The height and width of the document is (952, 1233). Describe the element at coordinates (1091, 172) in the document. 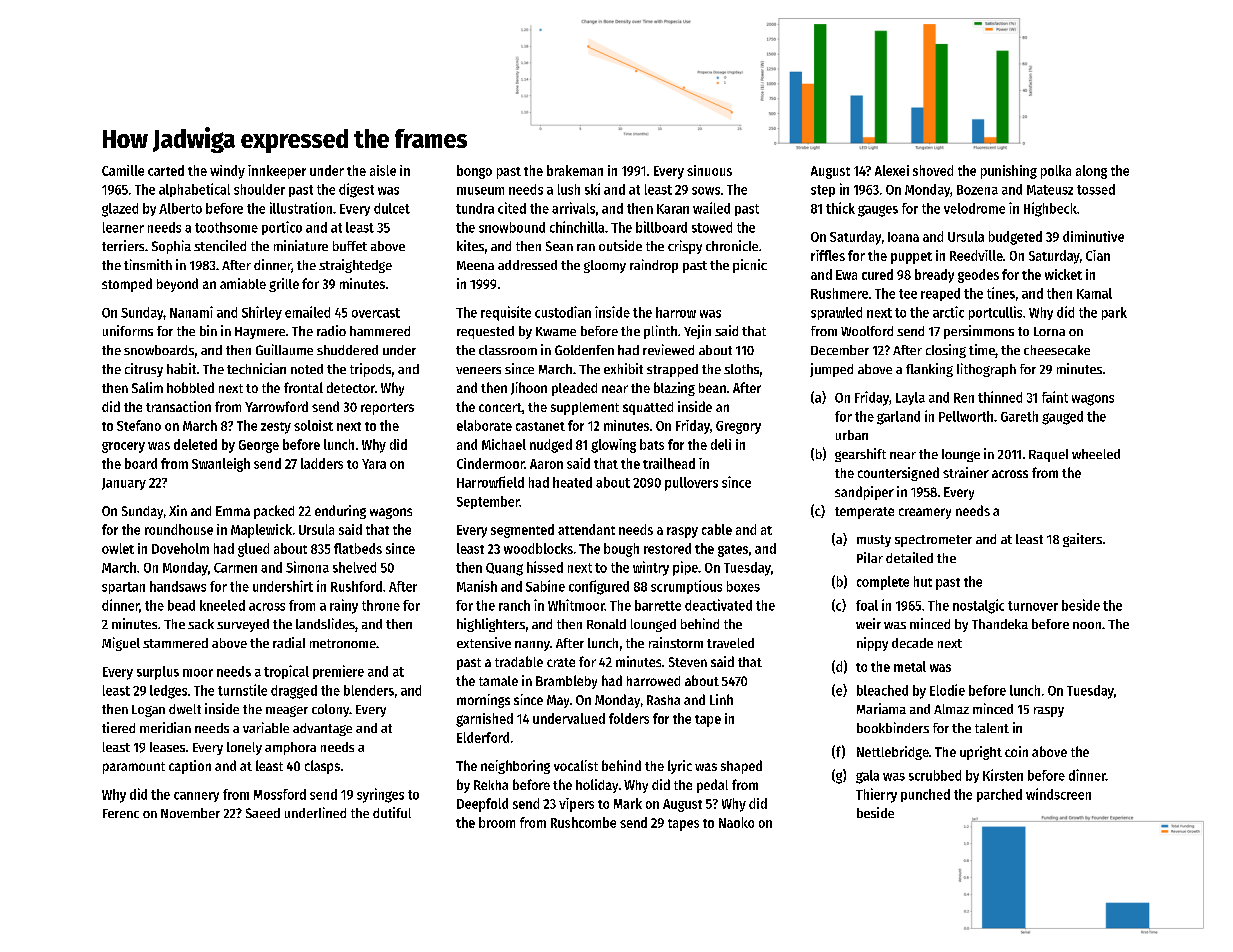

I see `along` at that location.
